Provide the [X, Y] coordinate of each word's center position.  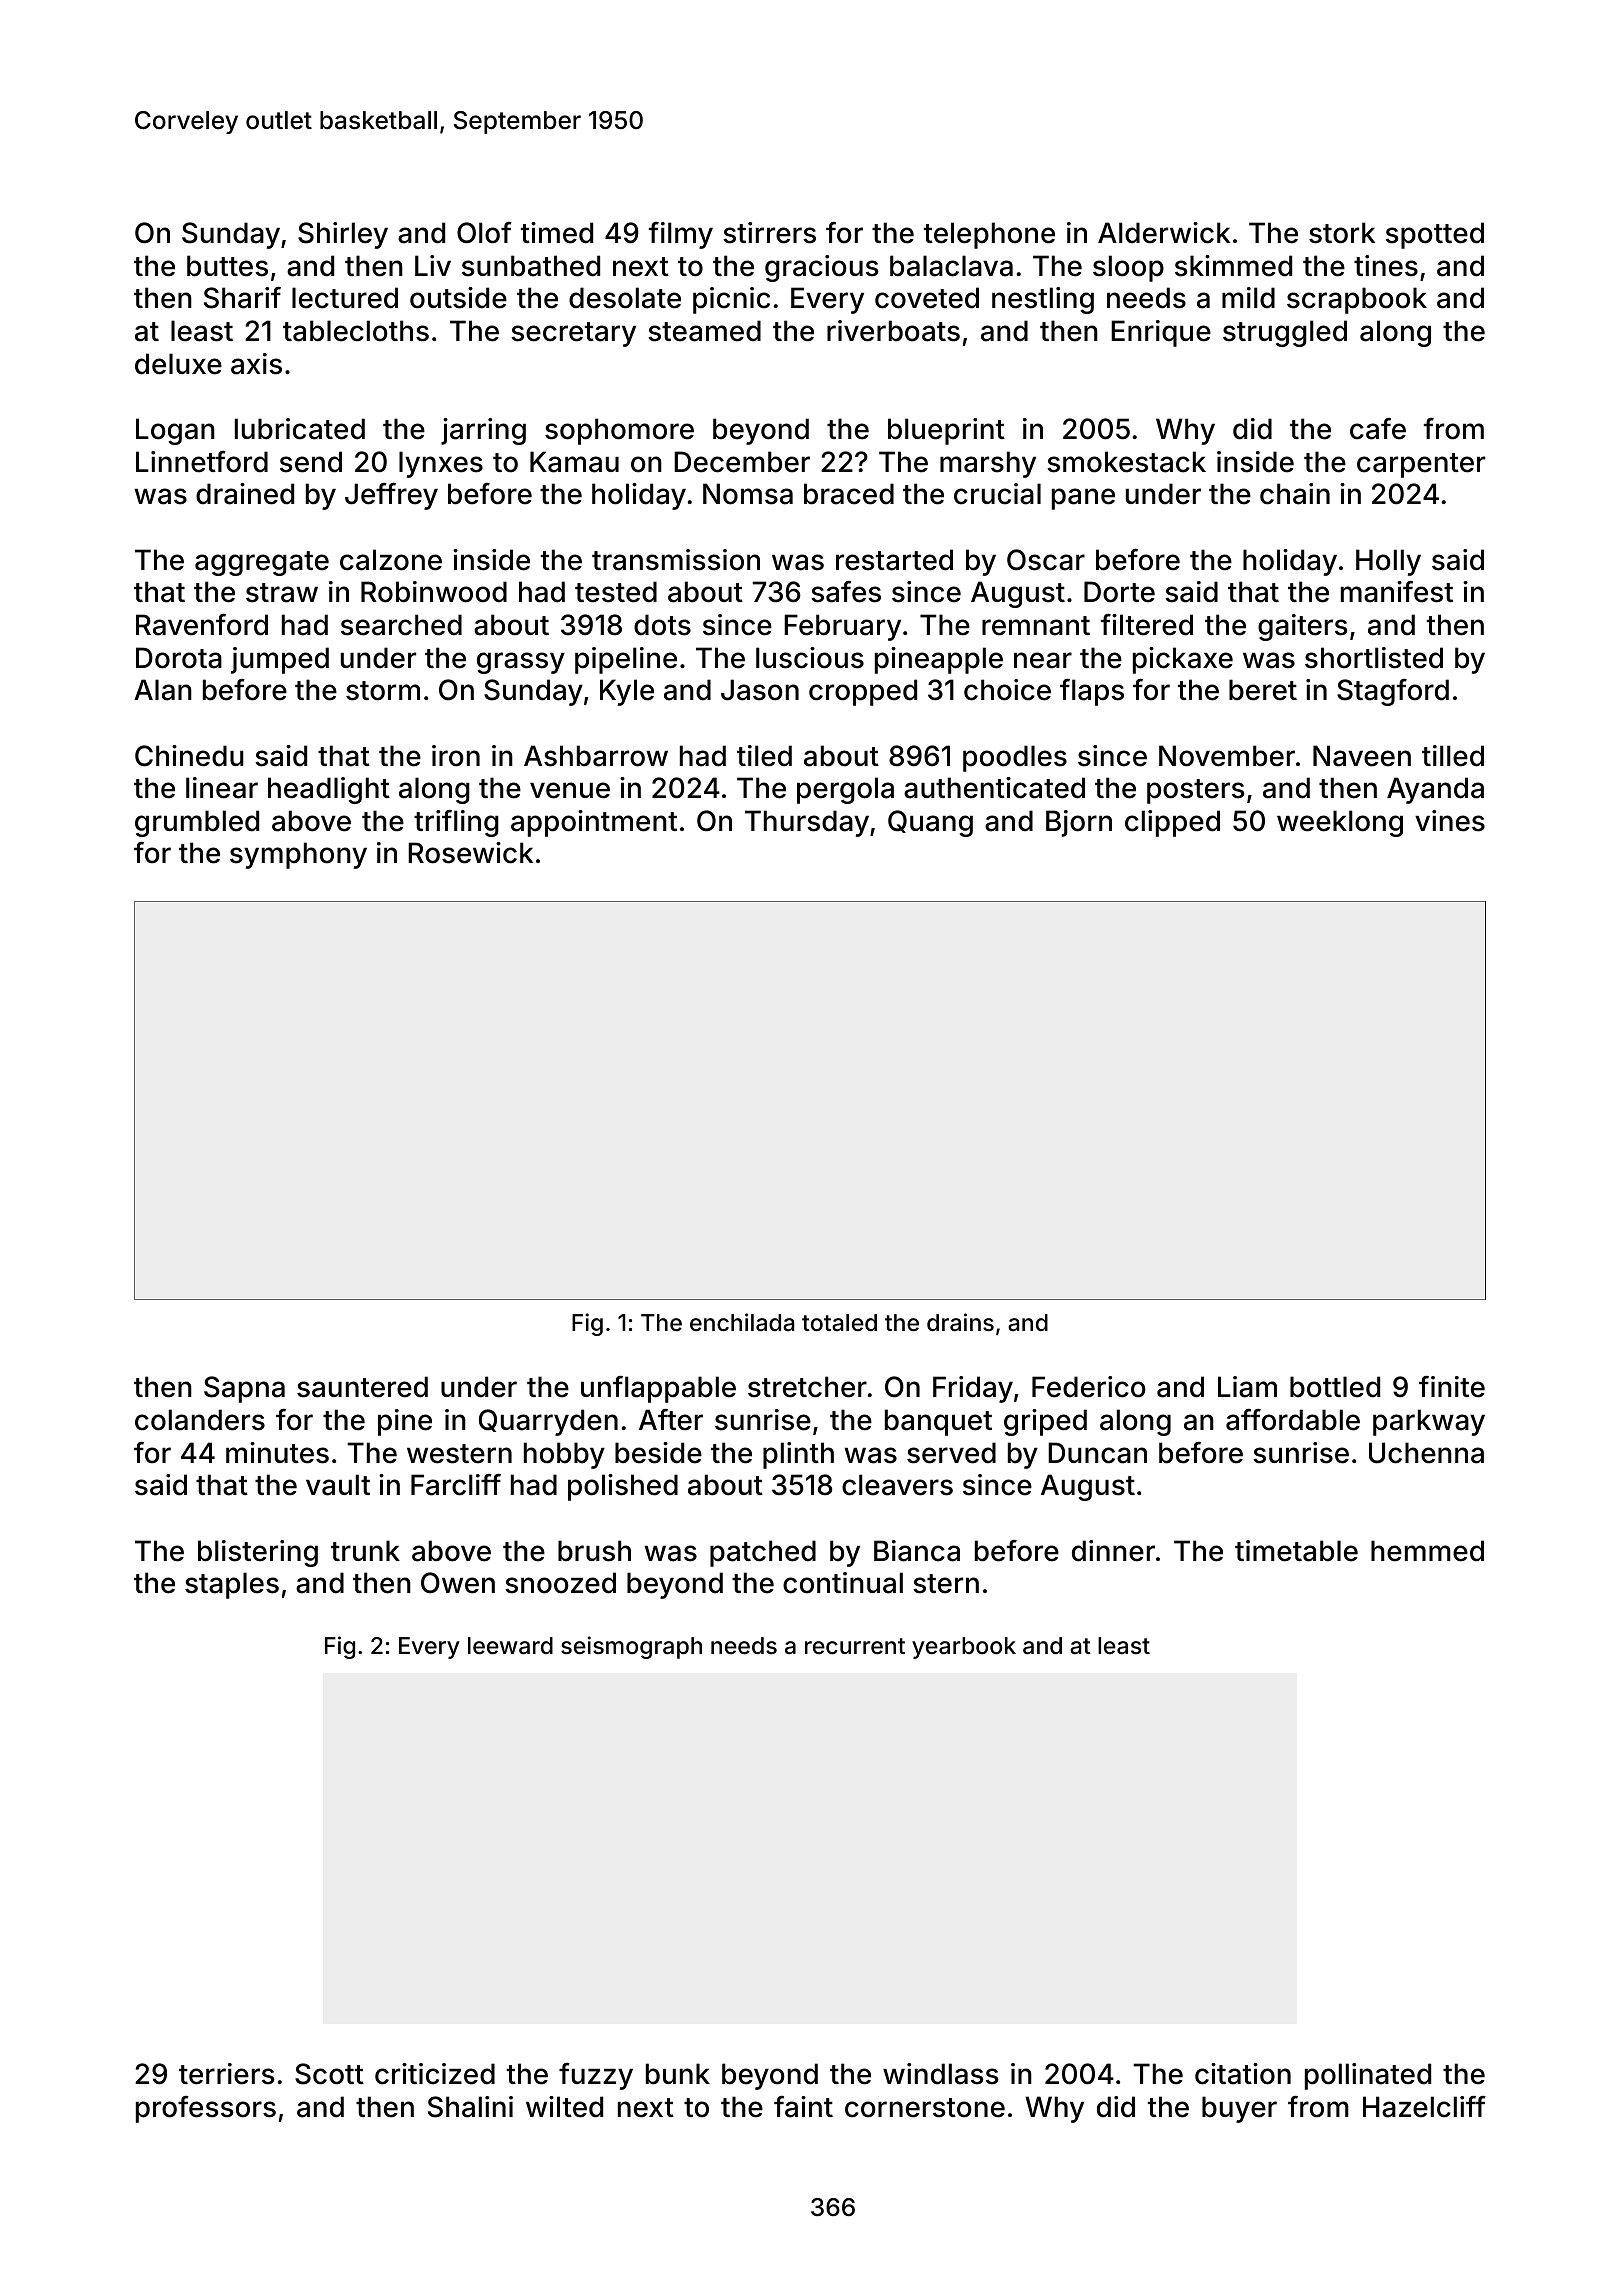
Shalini [470, 2107]
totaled [839, 1323]
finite [1452, 1387]
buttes [227, 266]
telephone [989, 235]
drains [960, 1322]
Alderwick [1164, 233]
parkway [1429, 1422]
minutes [277, 1453]
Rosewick [470, 853]
